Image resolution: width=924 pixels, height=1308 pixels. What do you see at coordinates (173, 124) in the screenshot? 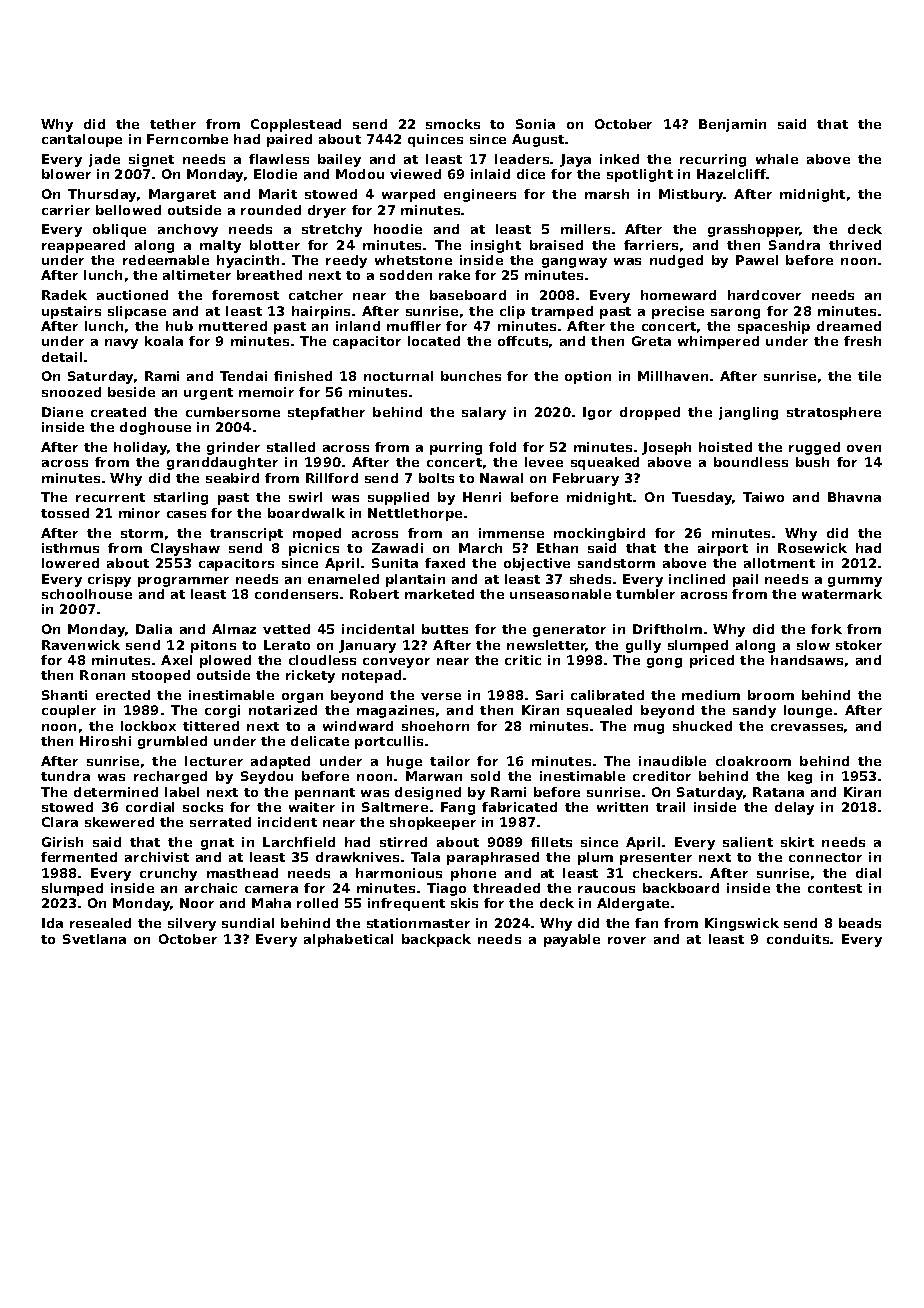
I see `tether` at bounding box center [173, 124].
